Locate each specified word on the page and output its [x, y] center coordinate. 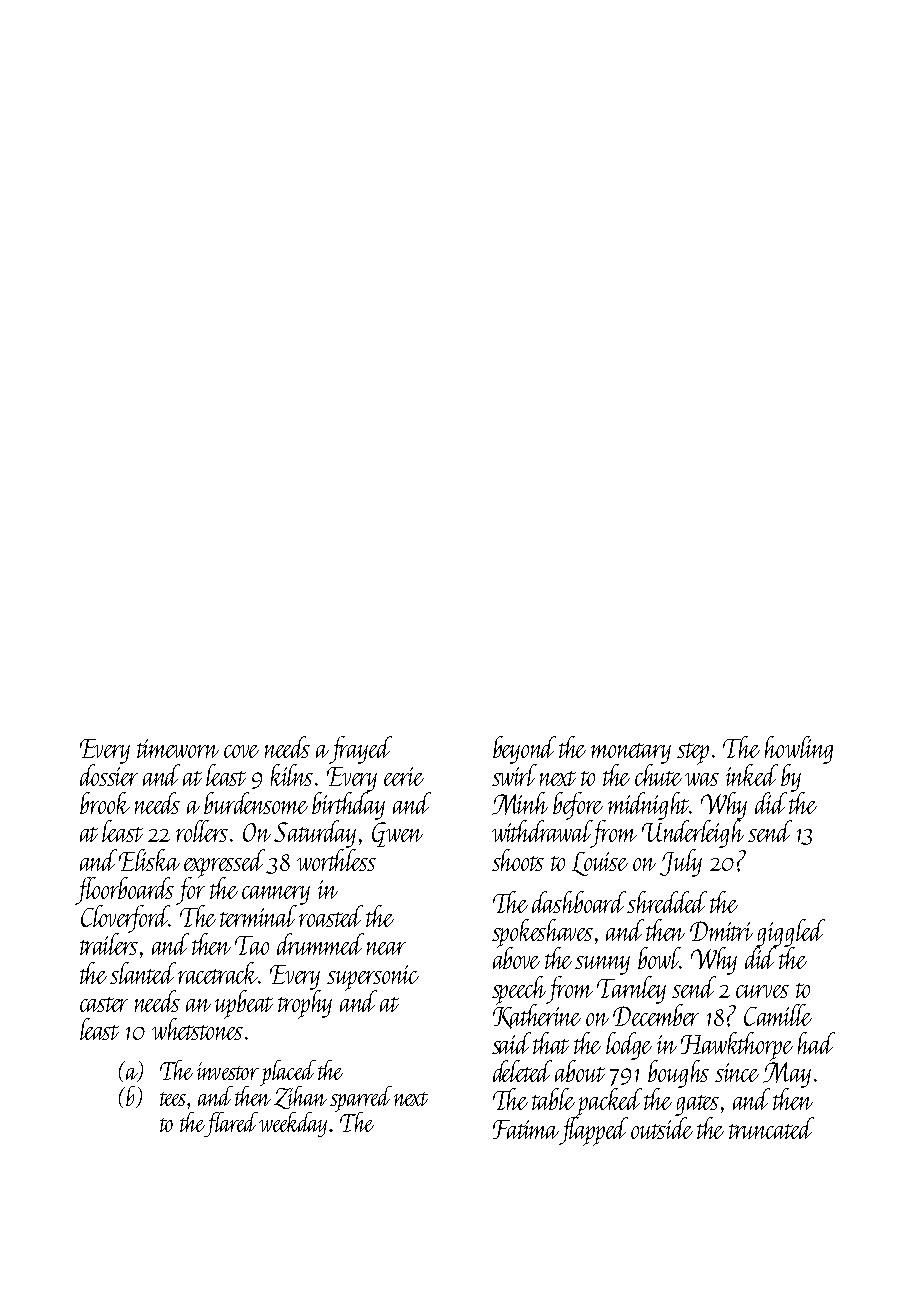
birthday [348, 806]
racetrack [218, 973]
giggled [790, 933]
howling [799, 750]
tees [173, 1099]
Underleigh [693, 834]
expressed [224, 863]
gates [697, 1105]
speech [519, 990]
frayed [361, 750]
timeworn [178, 748]
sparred [361, 1099]
